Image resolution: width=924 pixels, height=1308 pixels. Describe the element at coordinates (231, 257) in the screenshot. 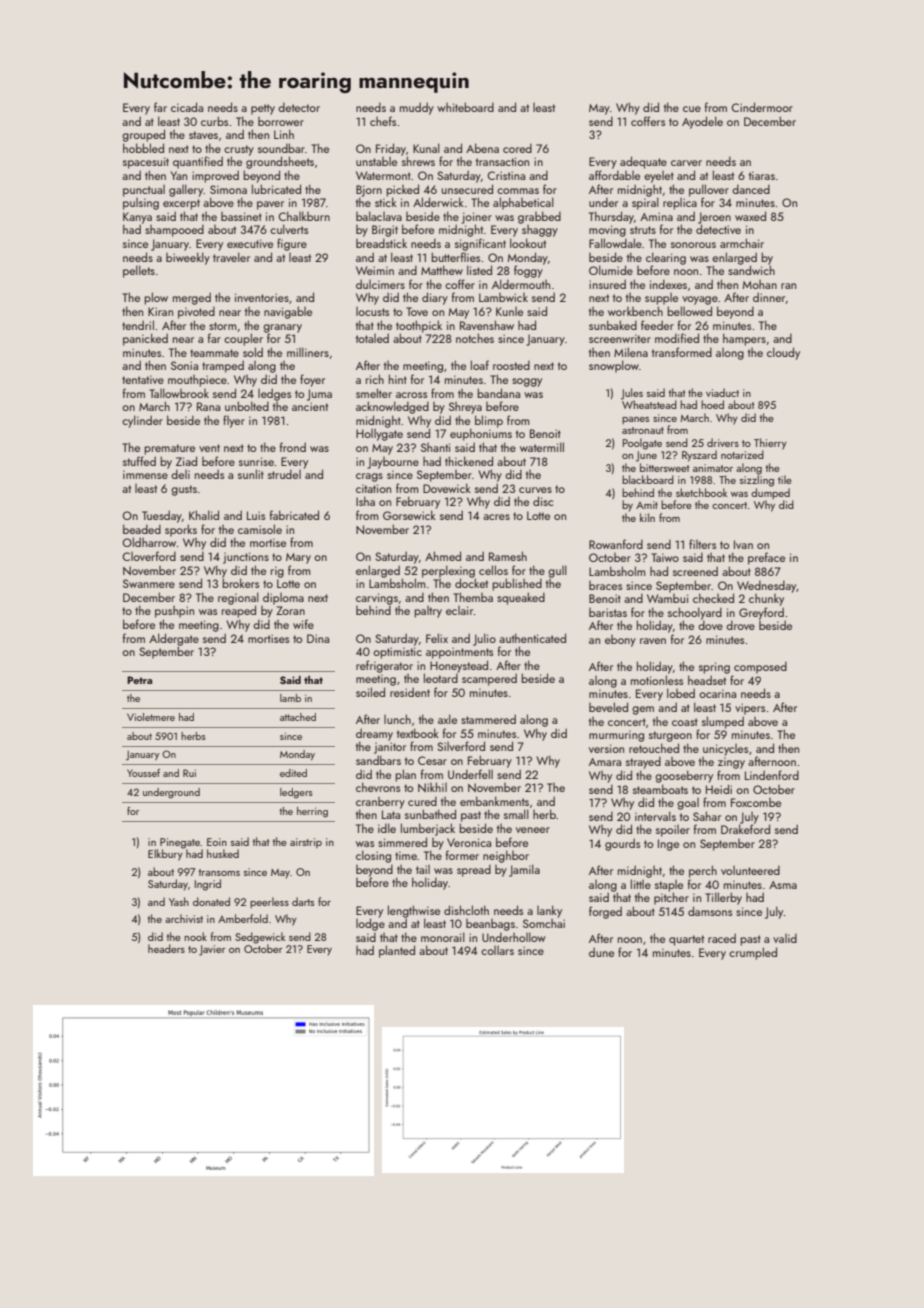

I see `traveler` at that location.
